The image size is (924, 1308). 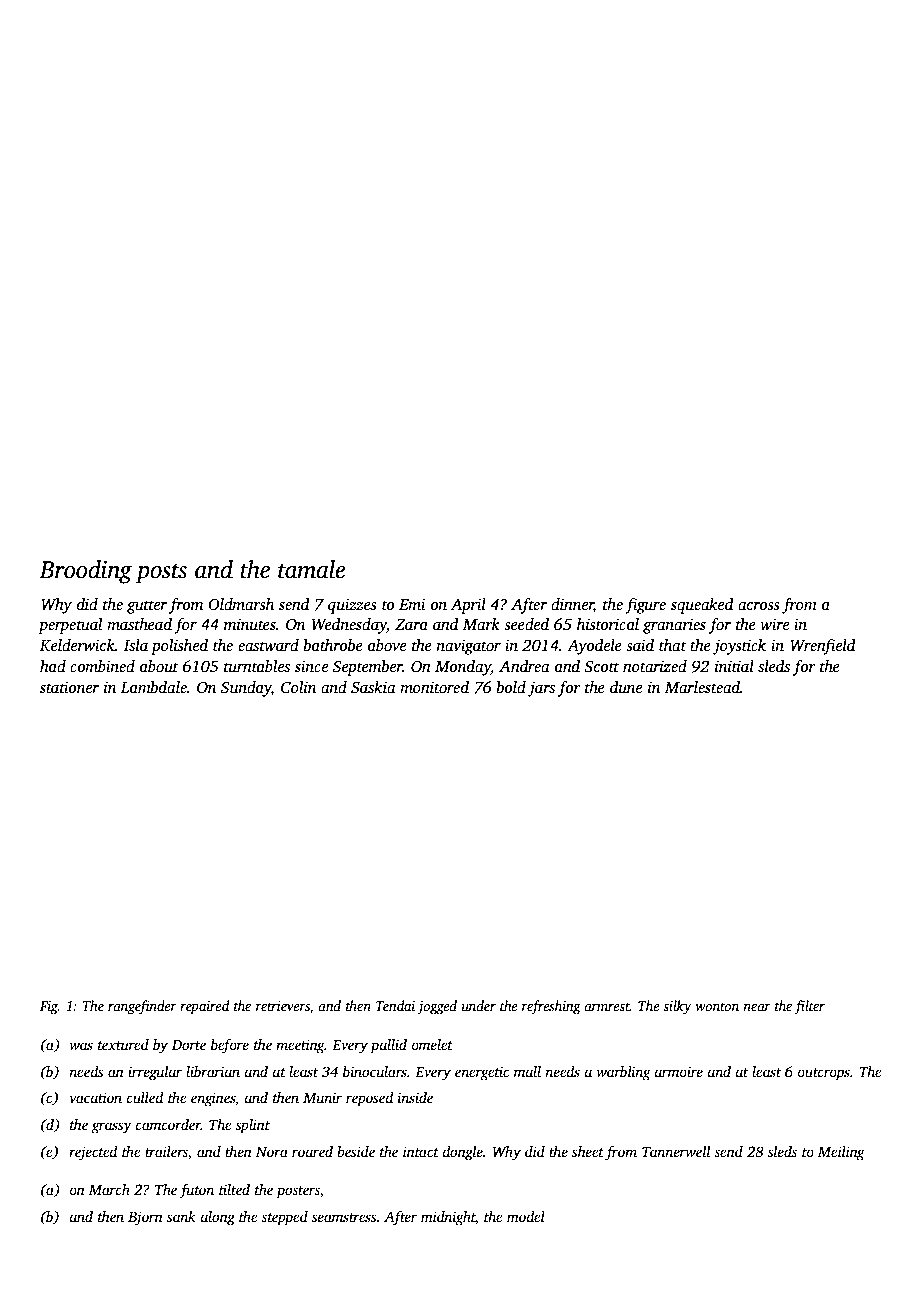 What do you see at coordinates (344, 1217) in the screenshot?
I see `seamstress` at bounding box center [344, 1217].
